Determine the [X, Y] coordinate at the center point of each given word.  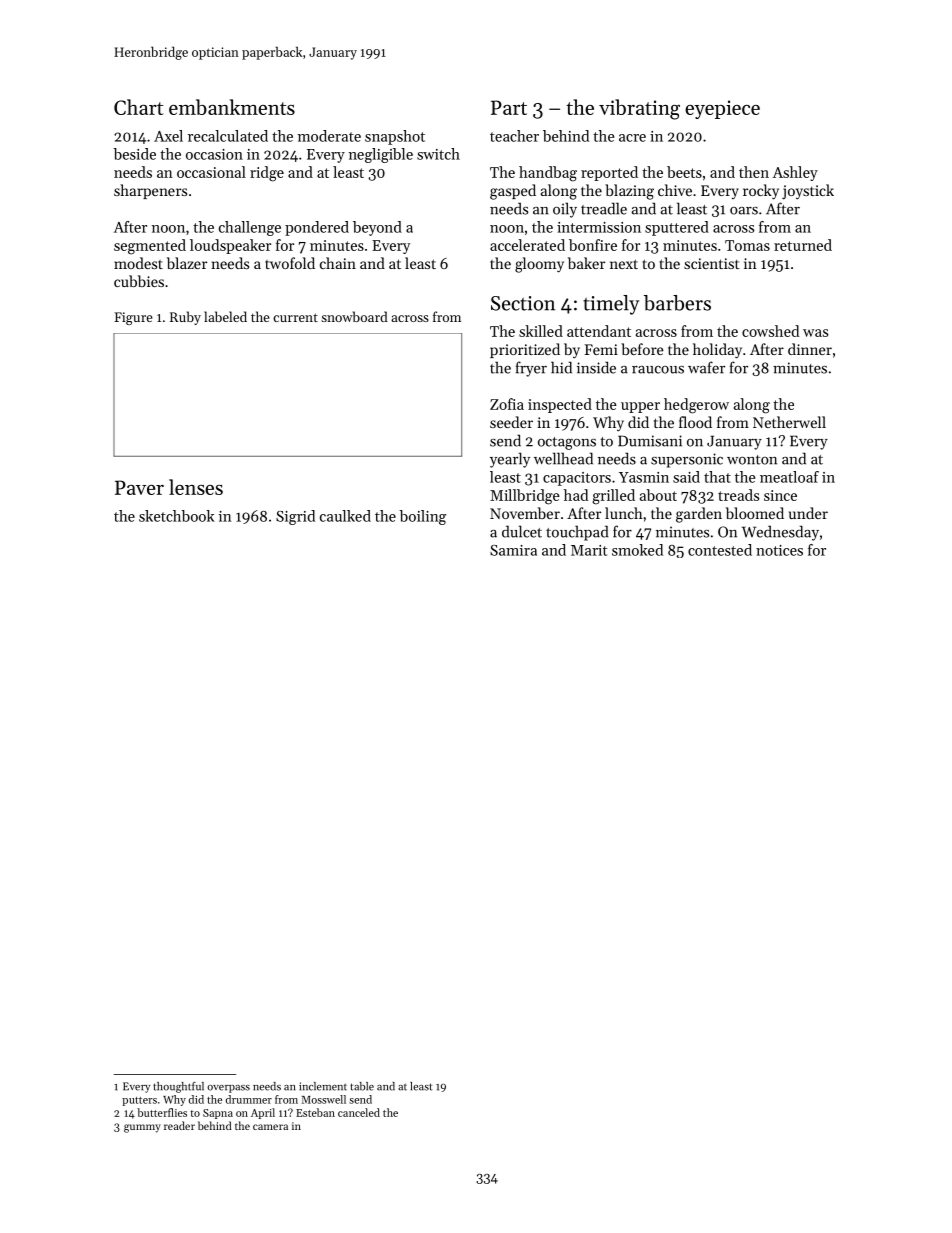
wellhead [563, 458]
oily [565, 210]
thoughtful [178, 1087]
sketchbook [176, 516]
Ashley [795, 173]
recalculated [228, 136]
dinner [810, 349]
